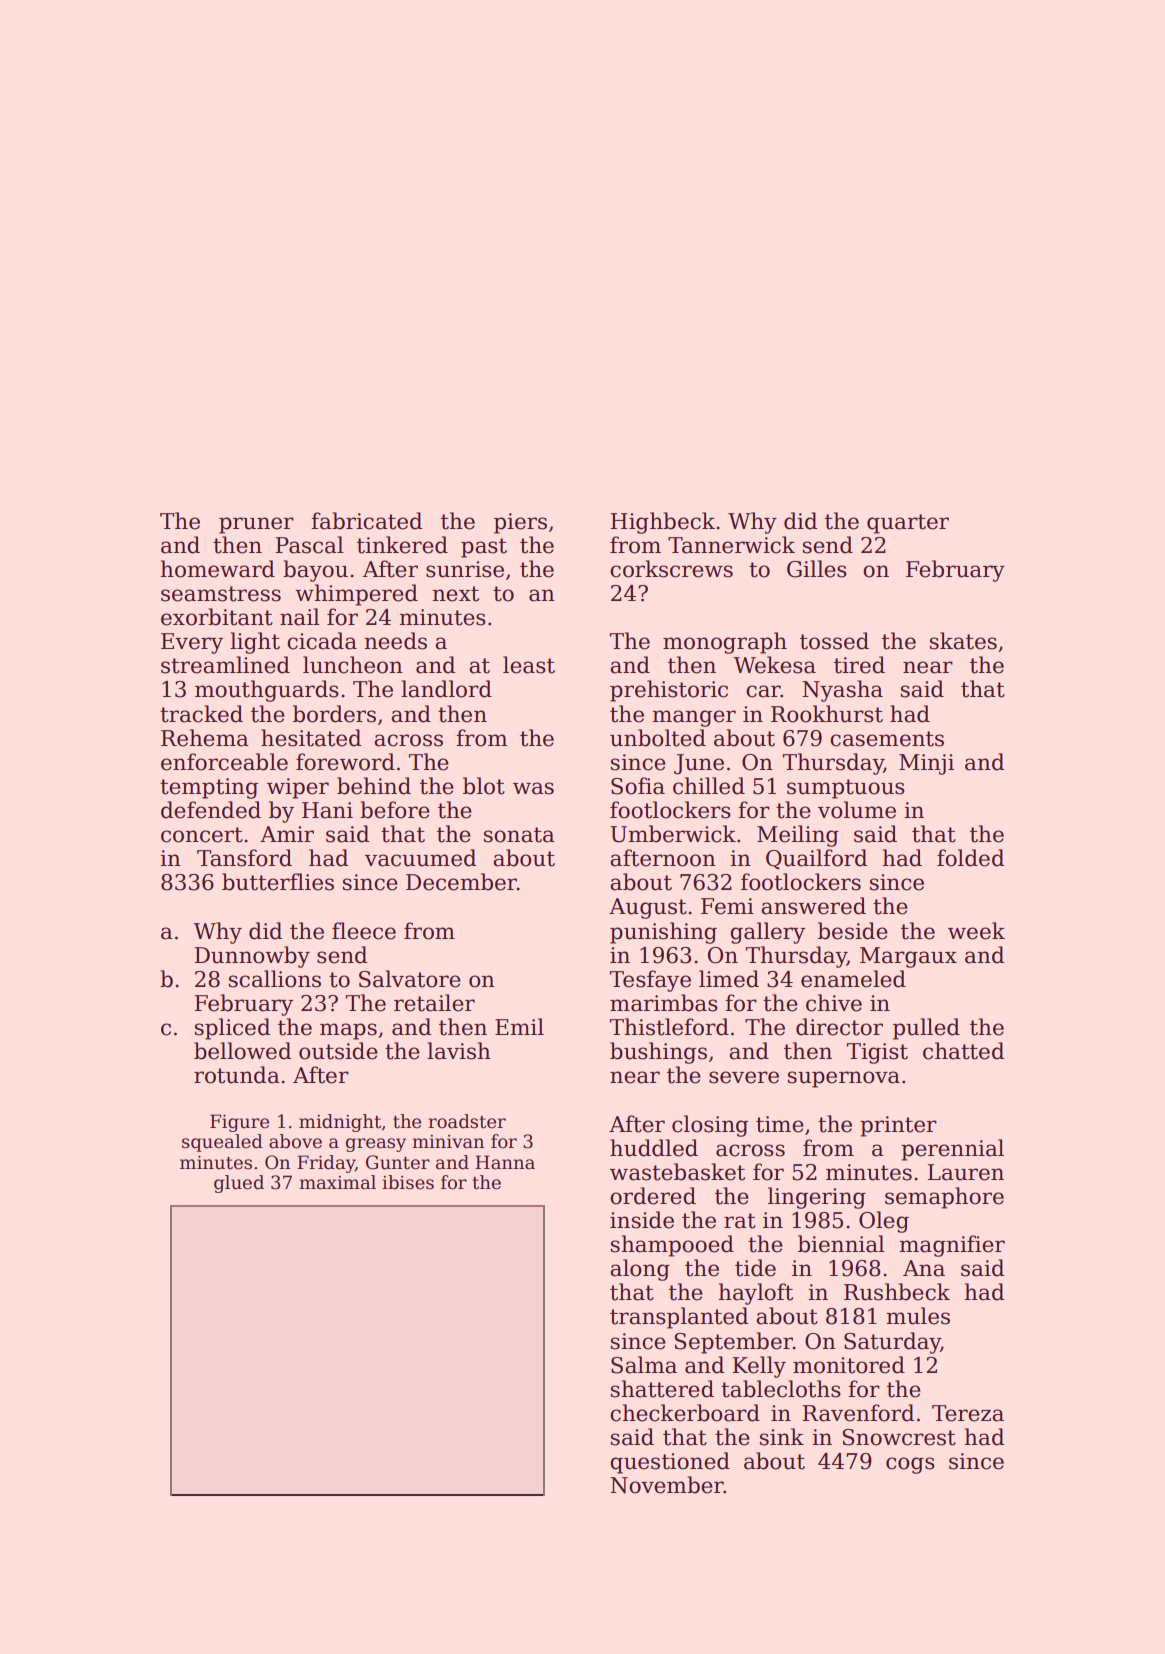  I want to click on November, so click(667, 1485).
